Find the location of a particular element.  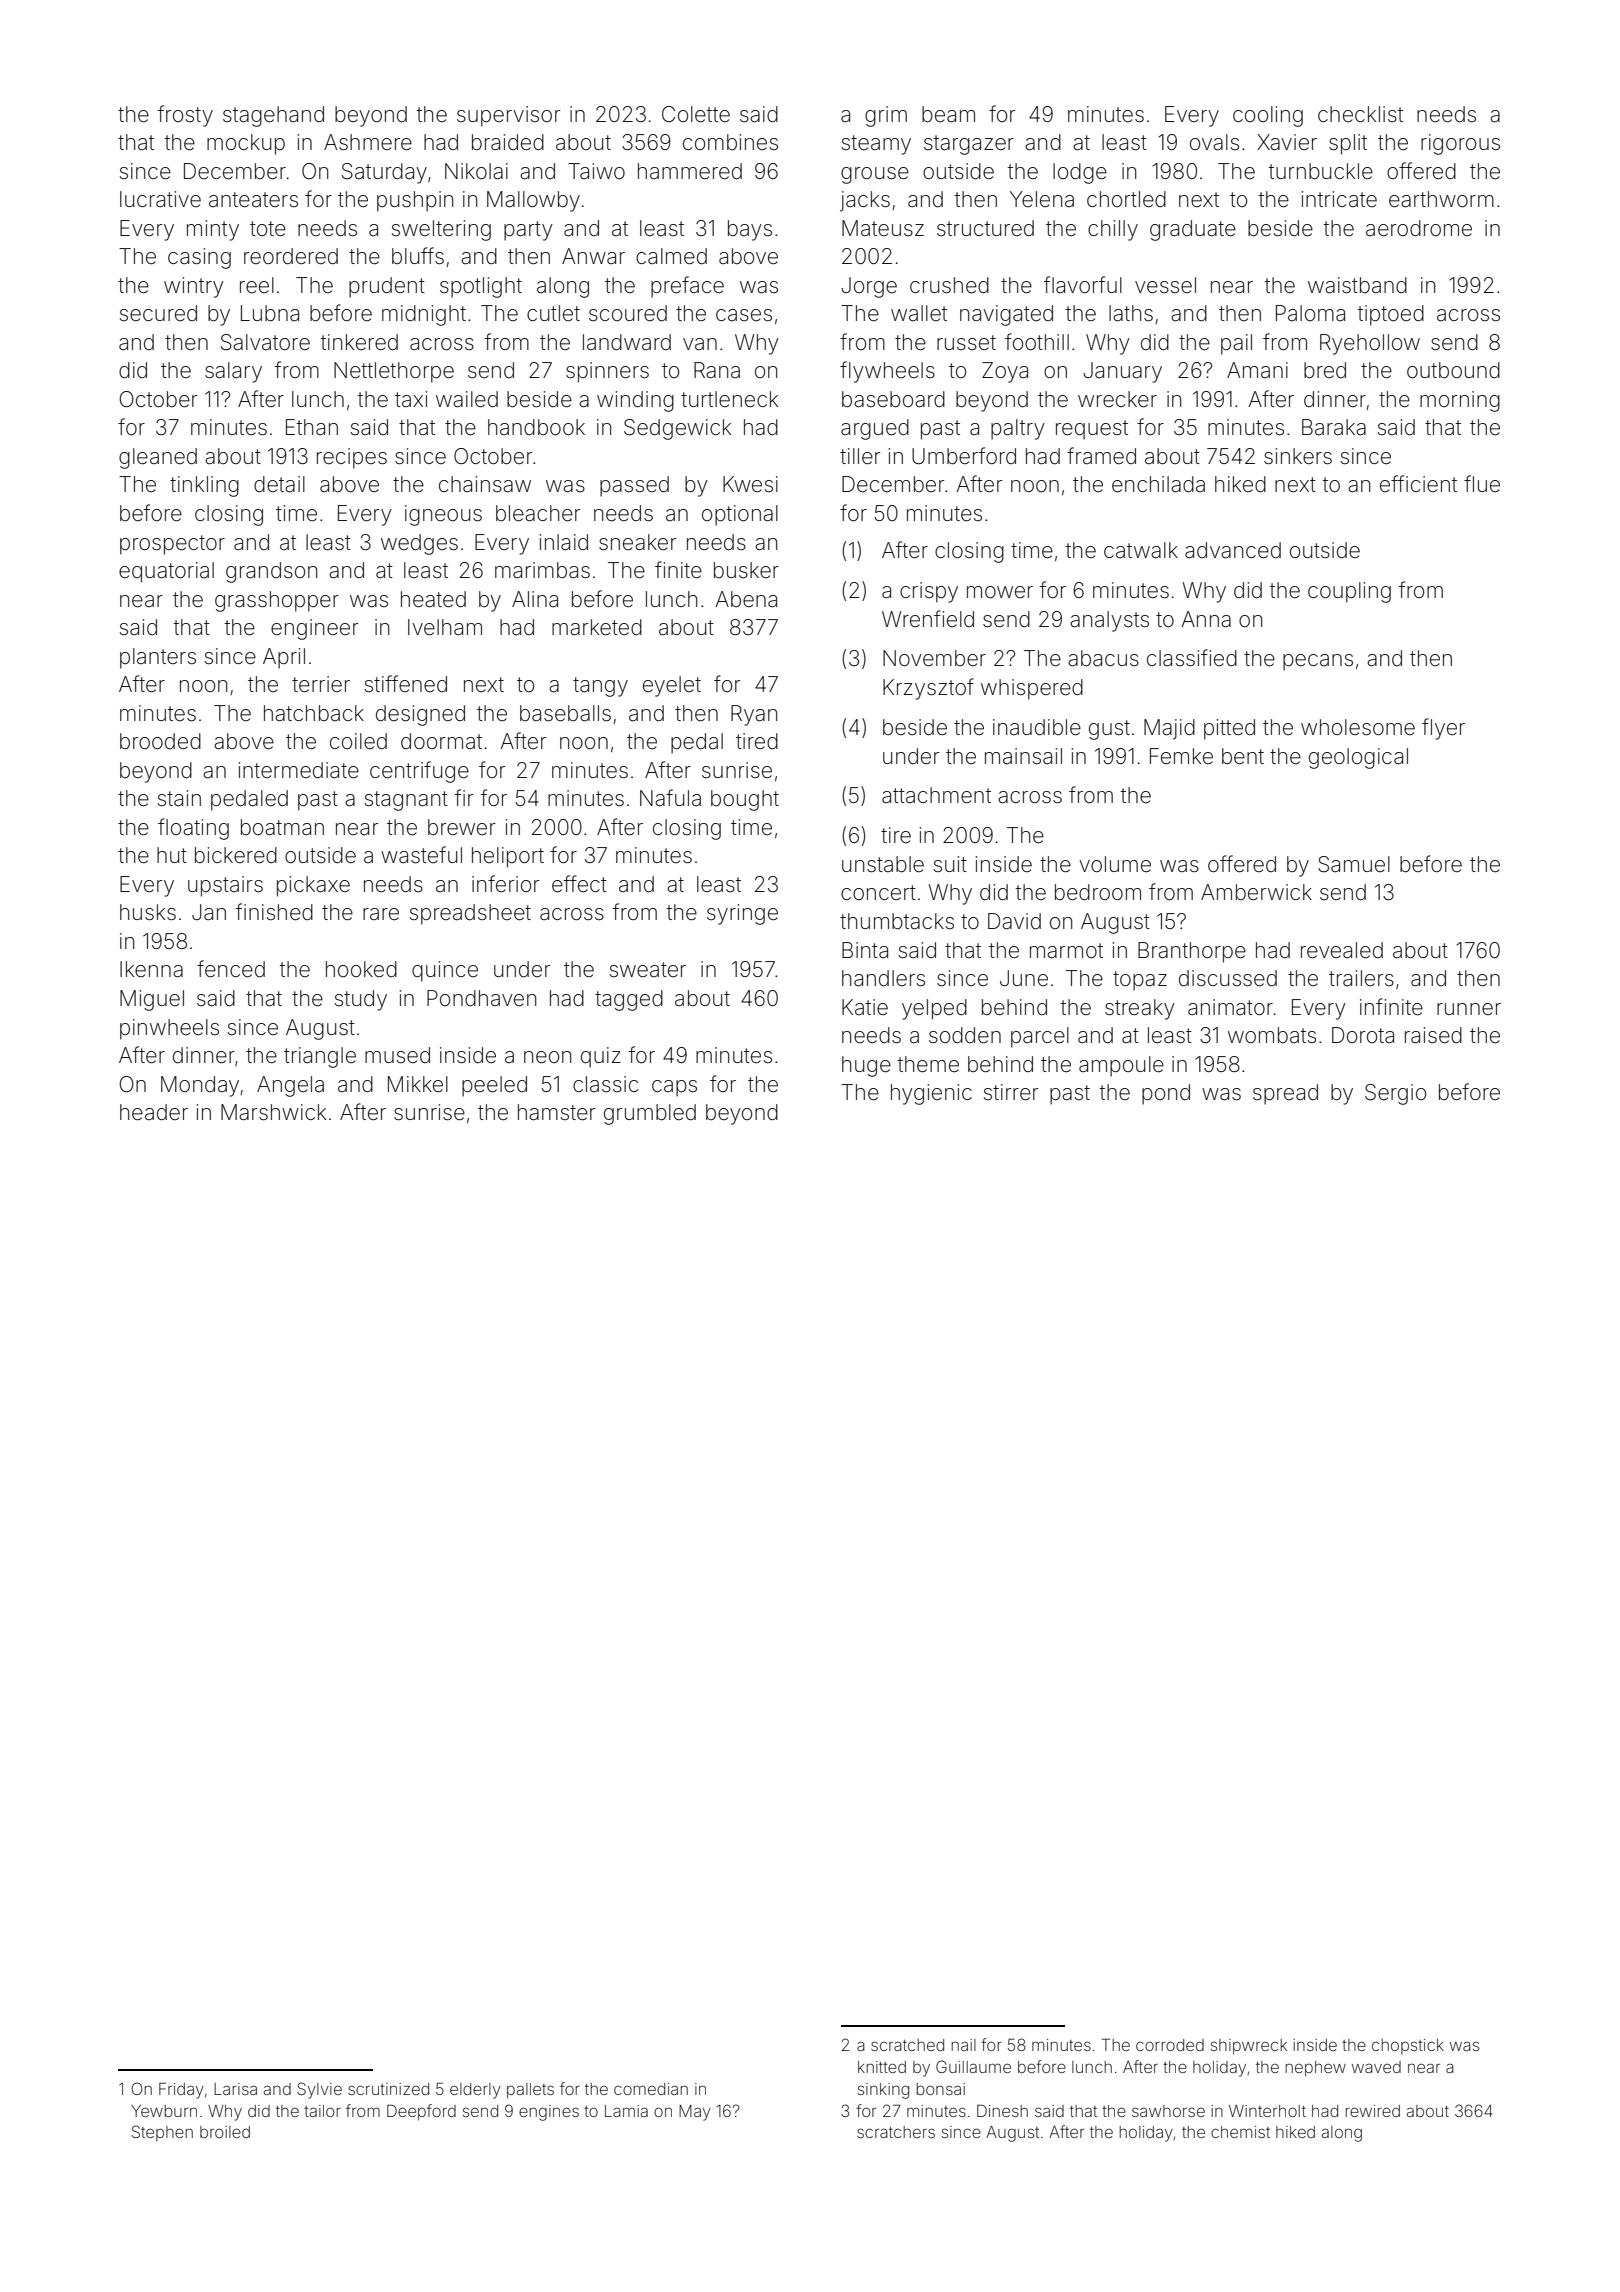

recipes is located at coordinates (352, 458).
